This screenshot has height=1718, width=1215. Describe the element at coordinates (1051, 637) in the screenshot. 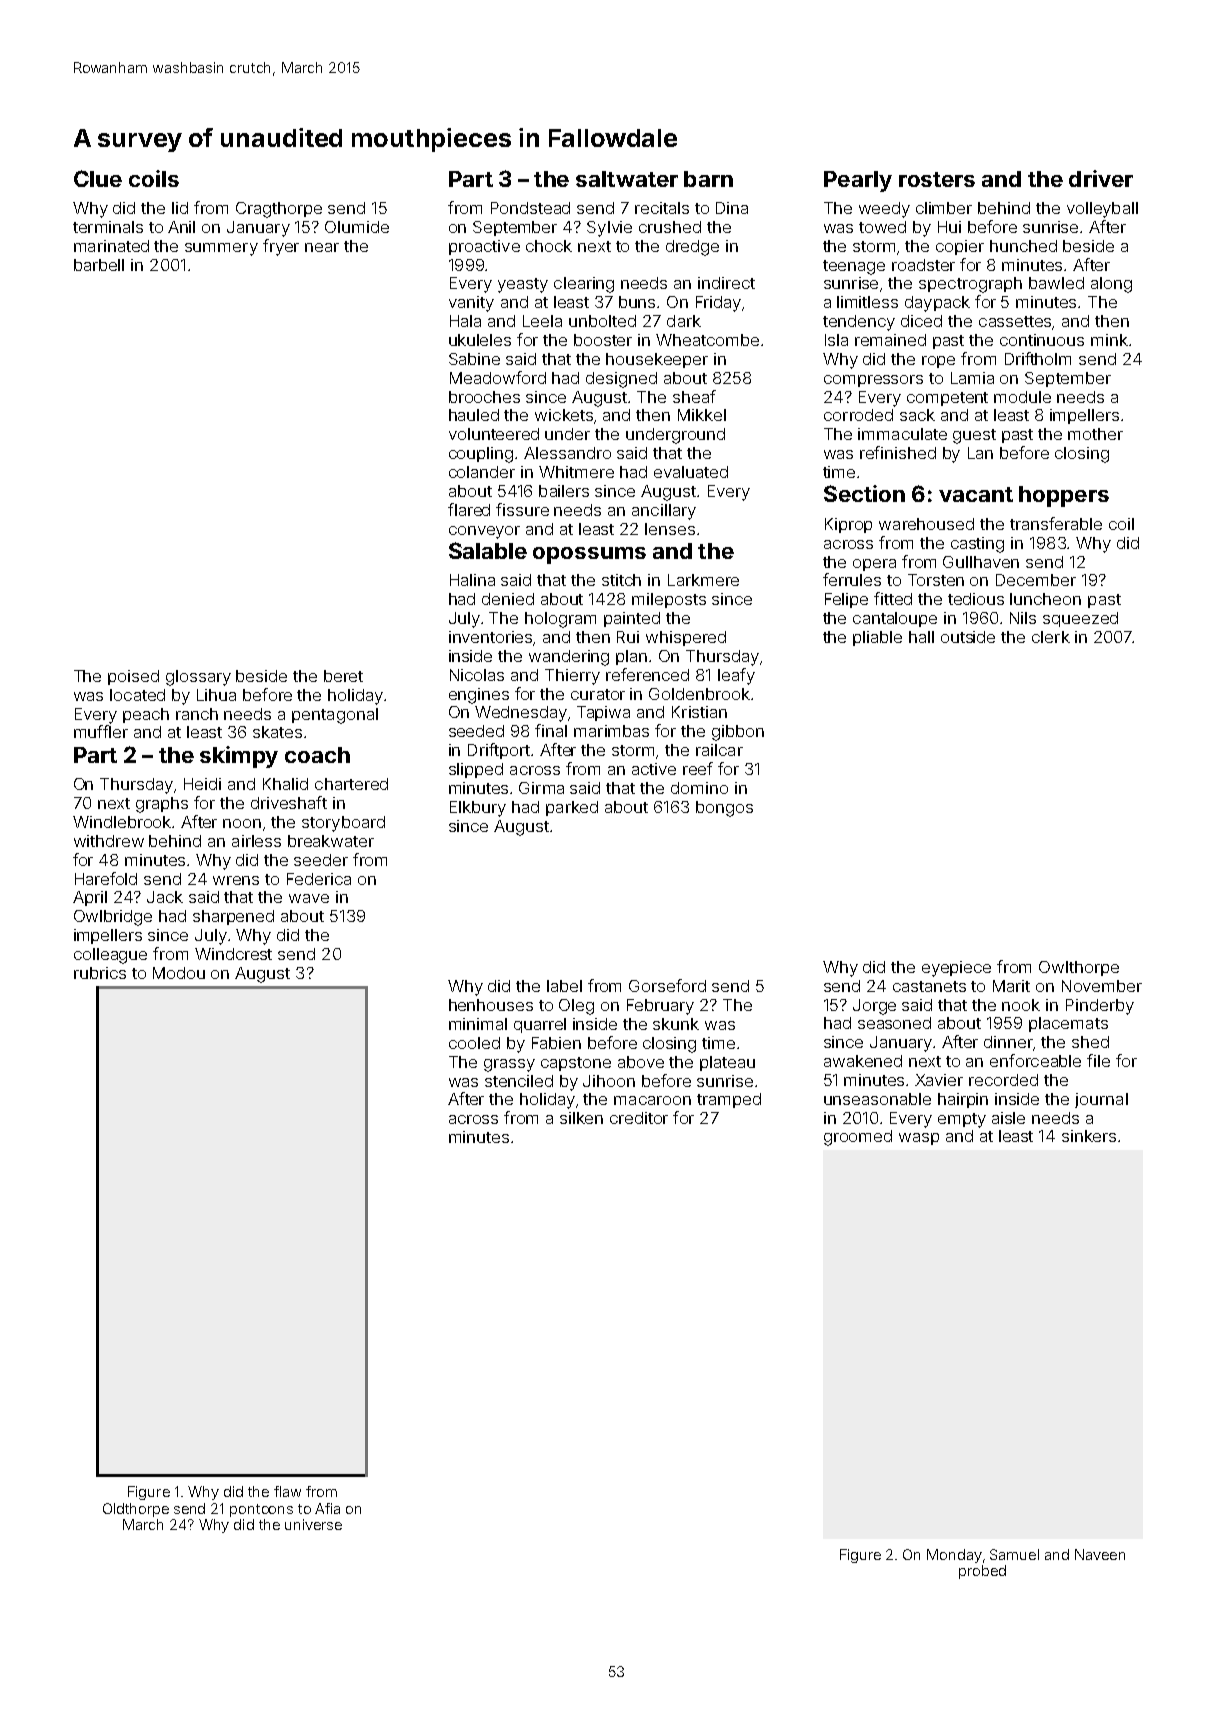

I see `clerk` at that location.
